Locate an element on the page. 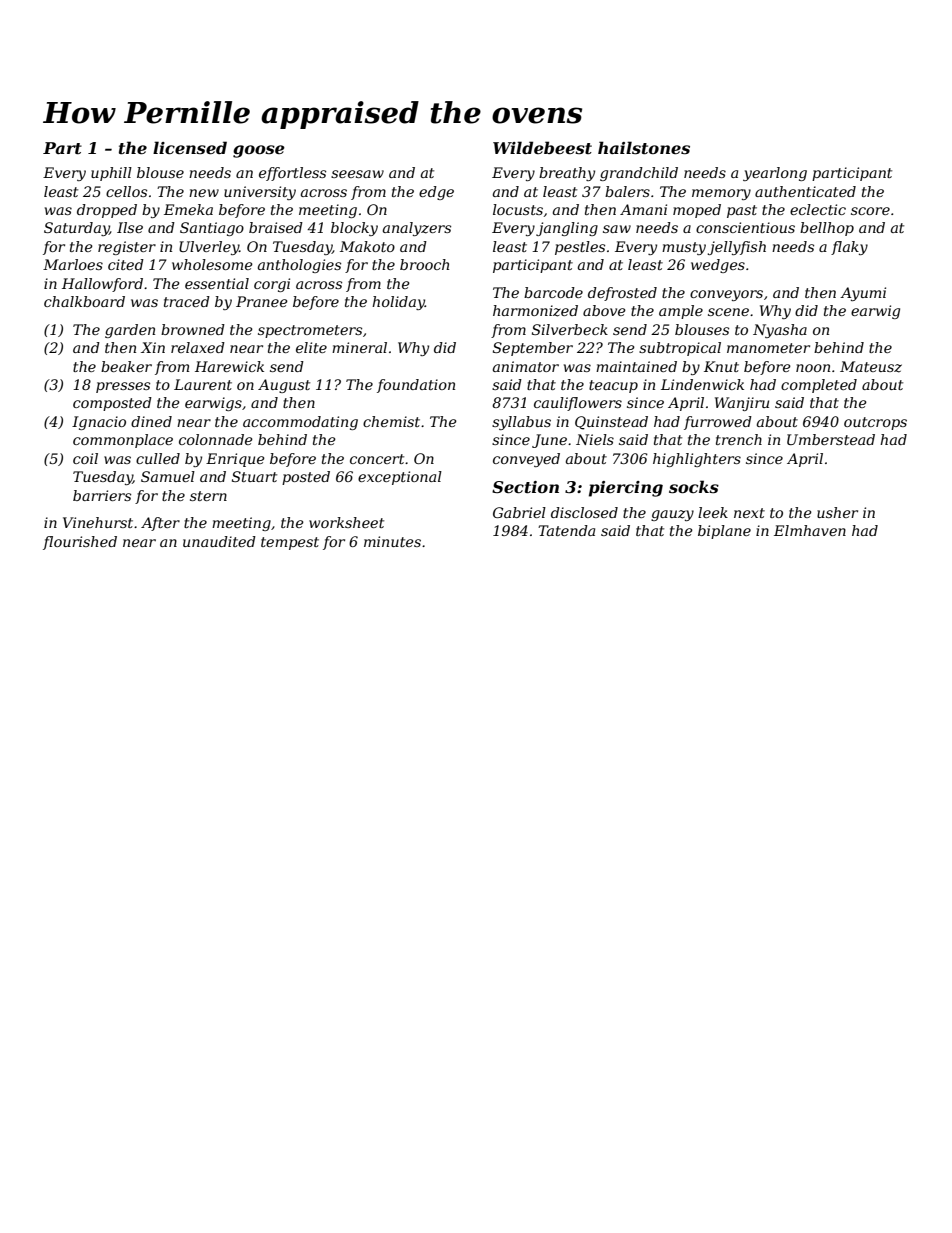 The width and height of the page is (952, 1233). garden is located at coordinates (130, 331).
